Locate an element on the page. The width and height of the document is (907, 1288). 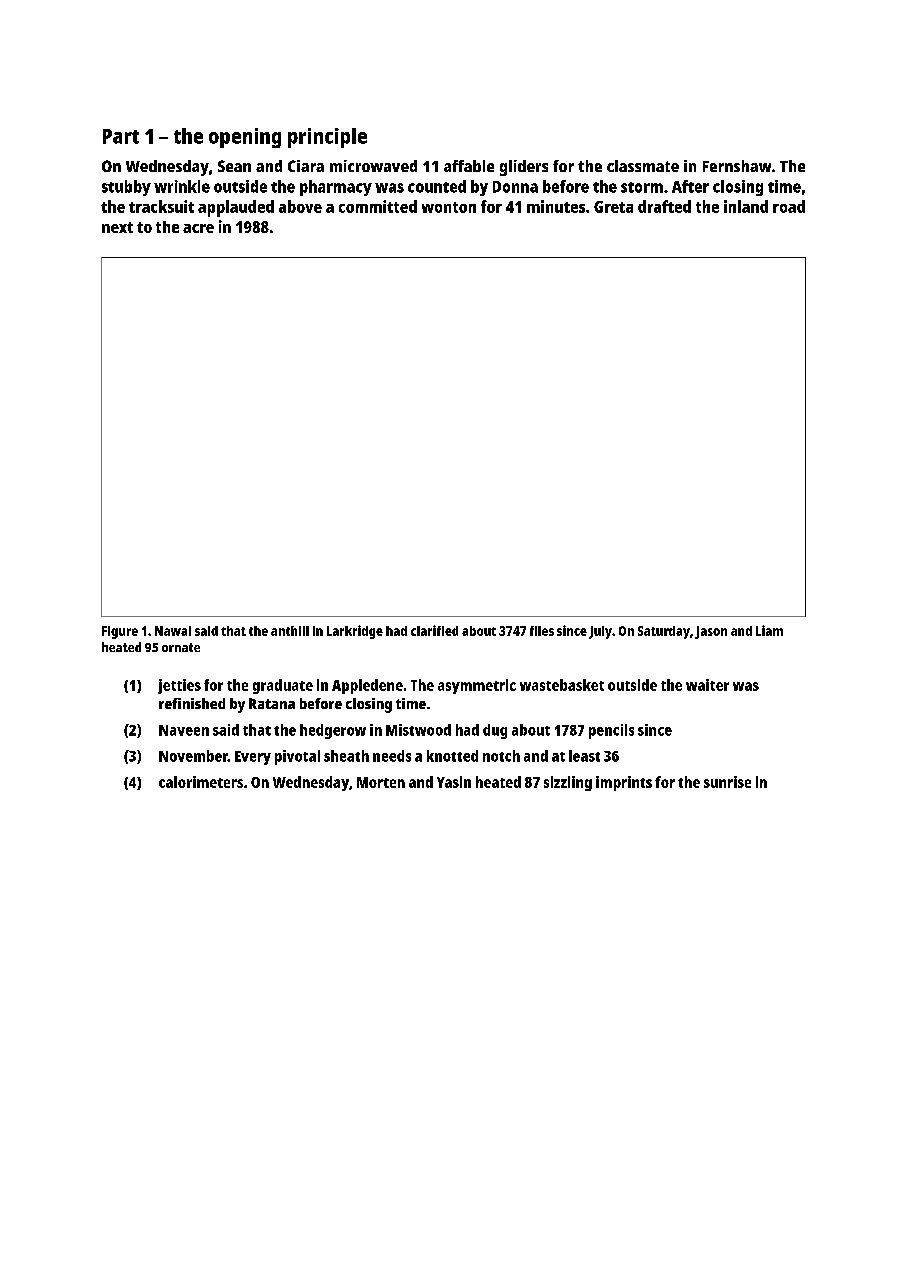
waiter is located at coordinates (707, 685).
